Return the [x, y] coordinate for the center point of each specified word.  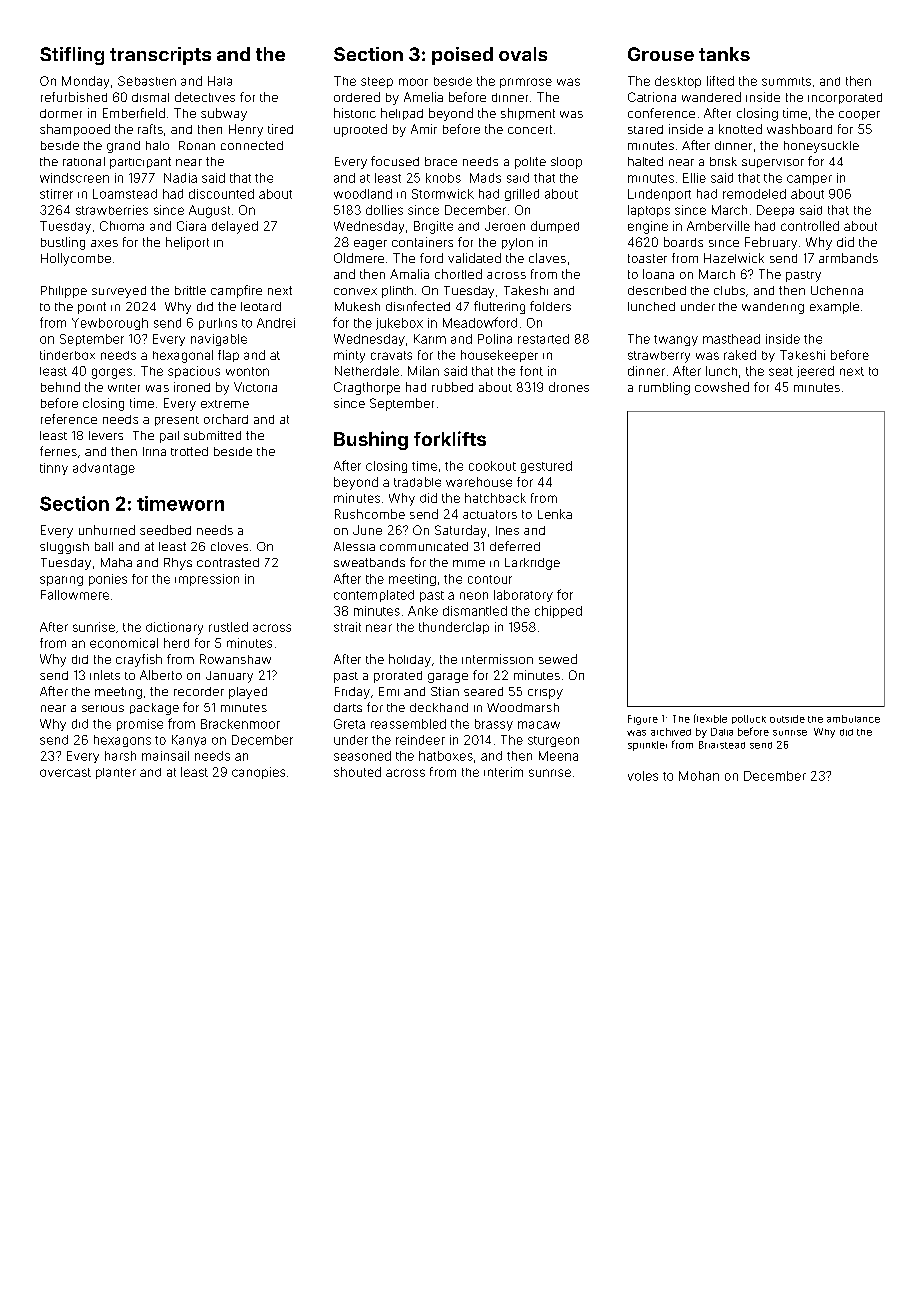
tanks [724, 54]
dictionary [174, 628]
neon [474, 596]
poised [462, 56]
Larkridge [532, 564]
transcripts [160, 56]
